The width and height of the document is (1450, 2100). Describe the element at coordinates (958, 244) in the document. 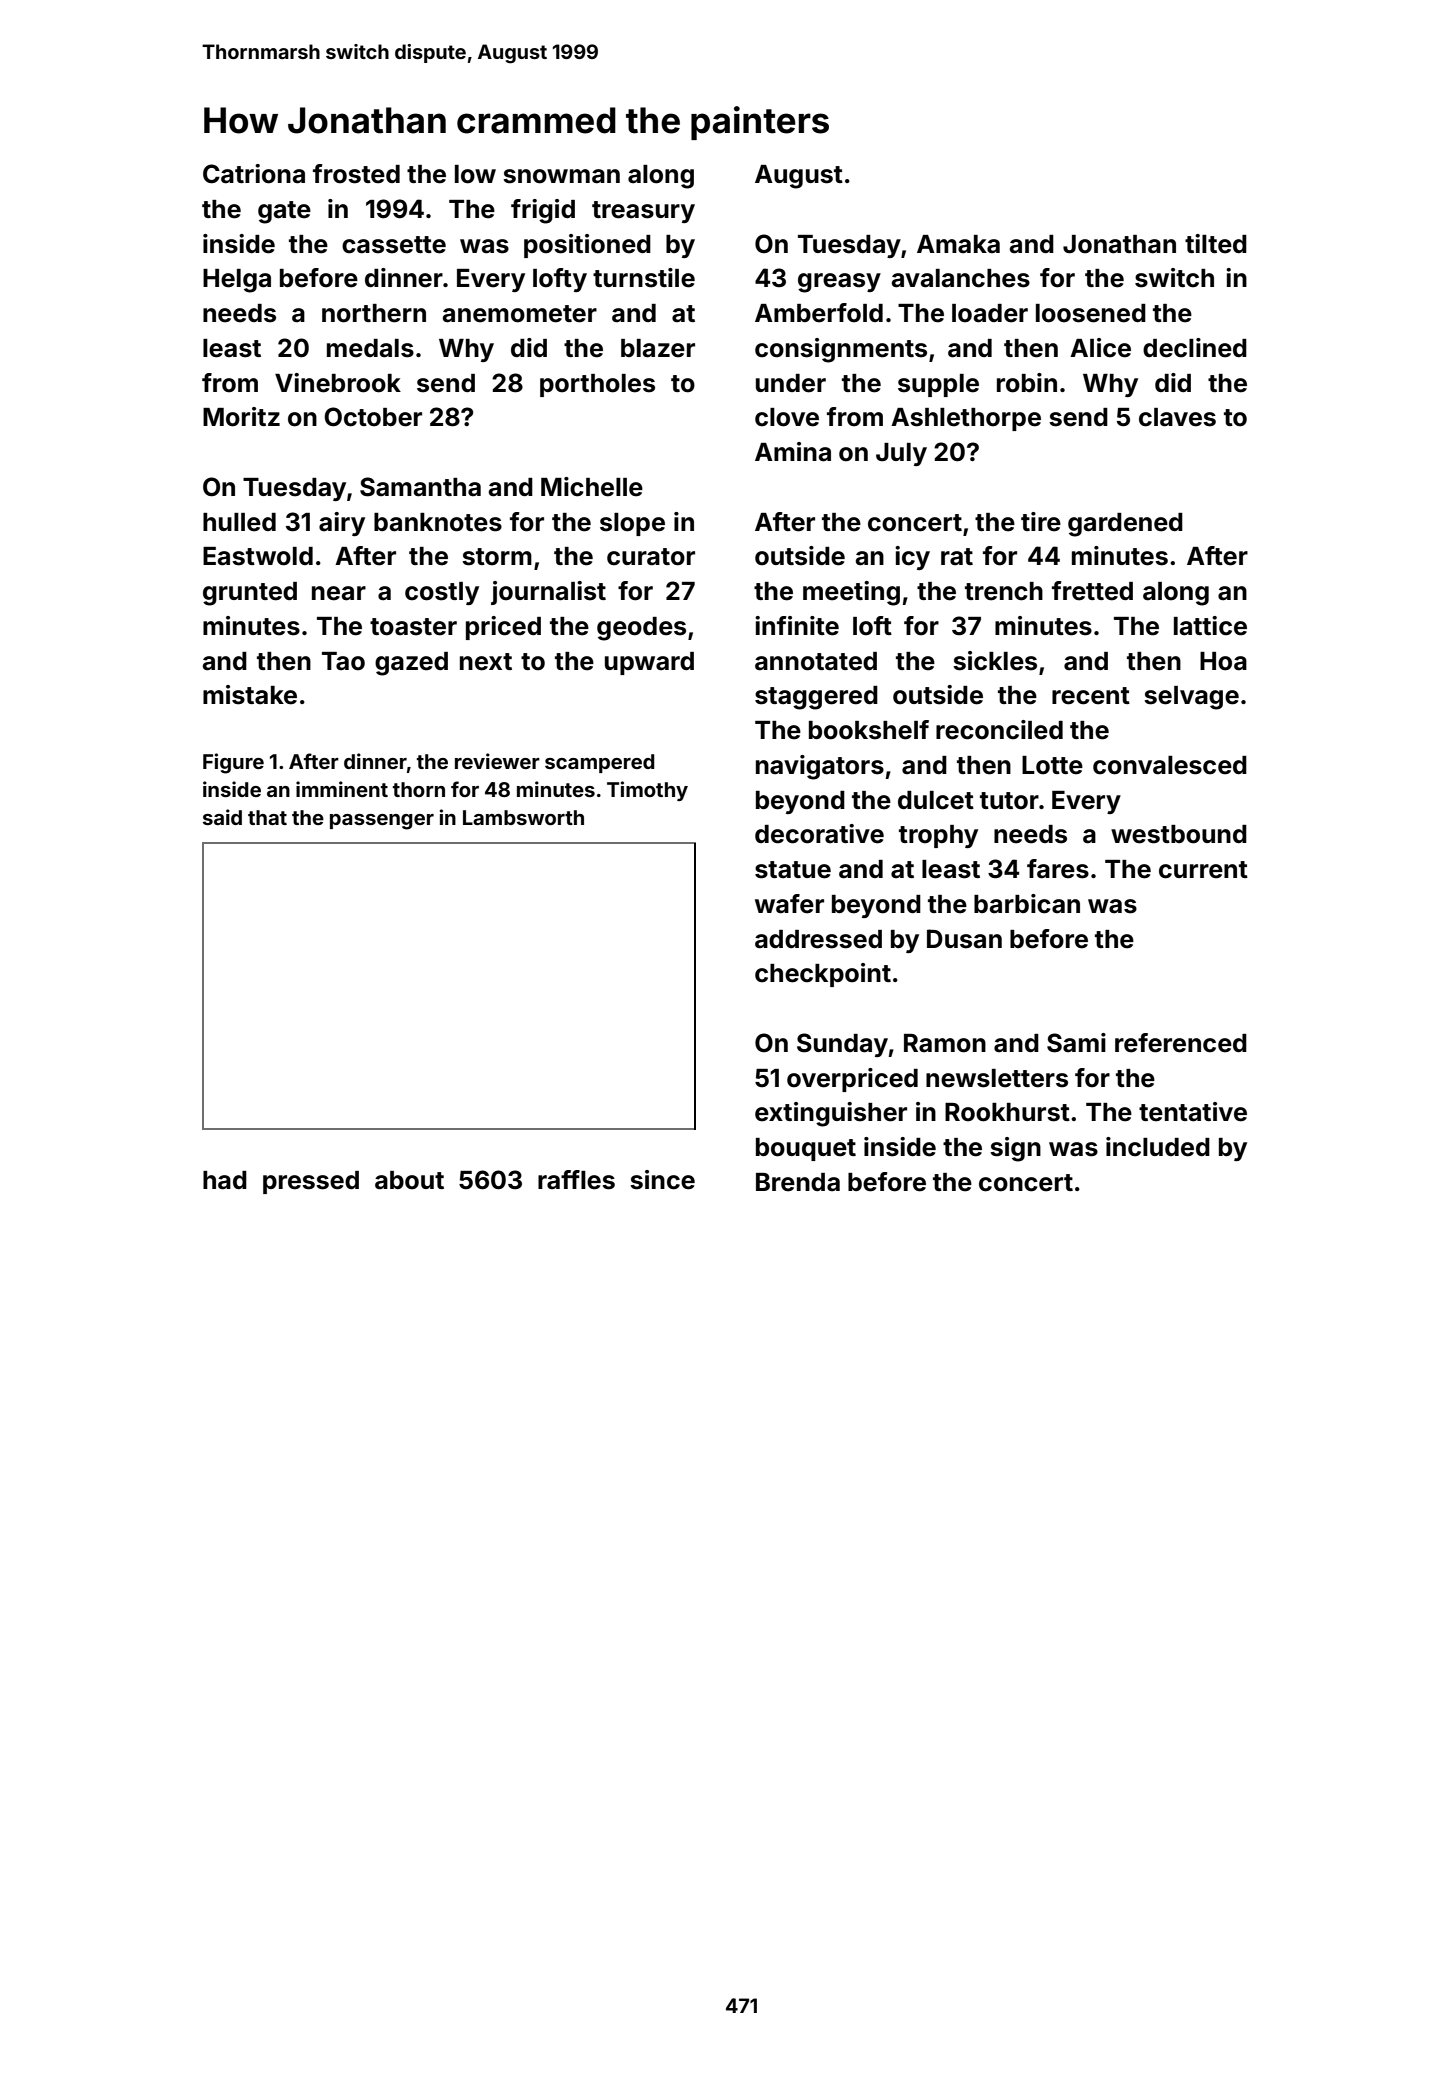

I see `Amaka` at that location.
